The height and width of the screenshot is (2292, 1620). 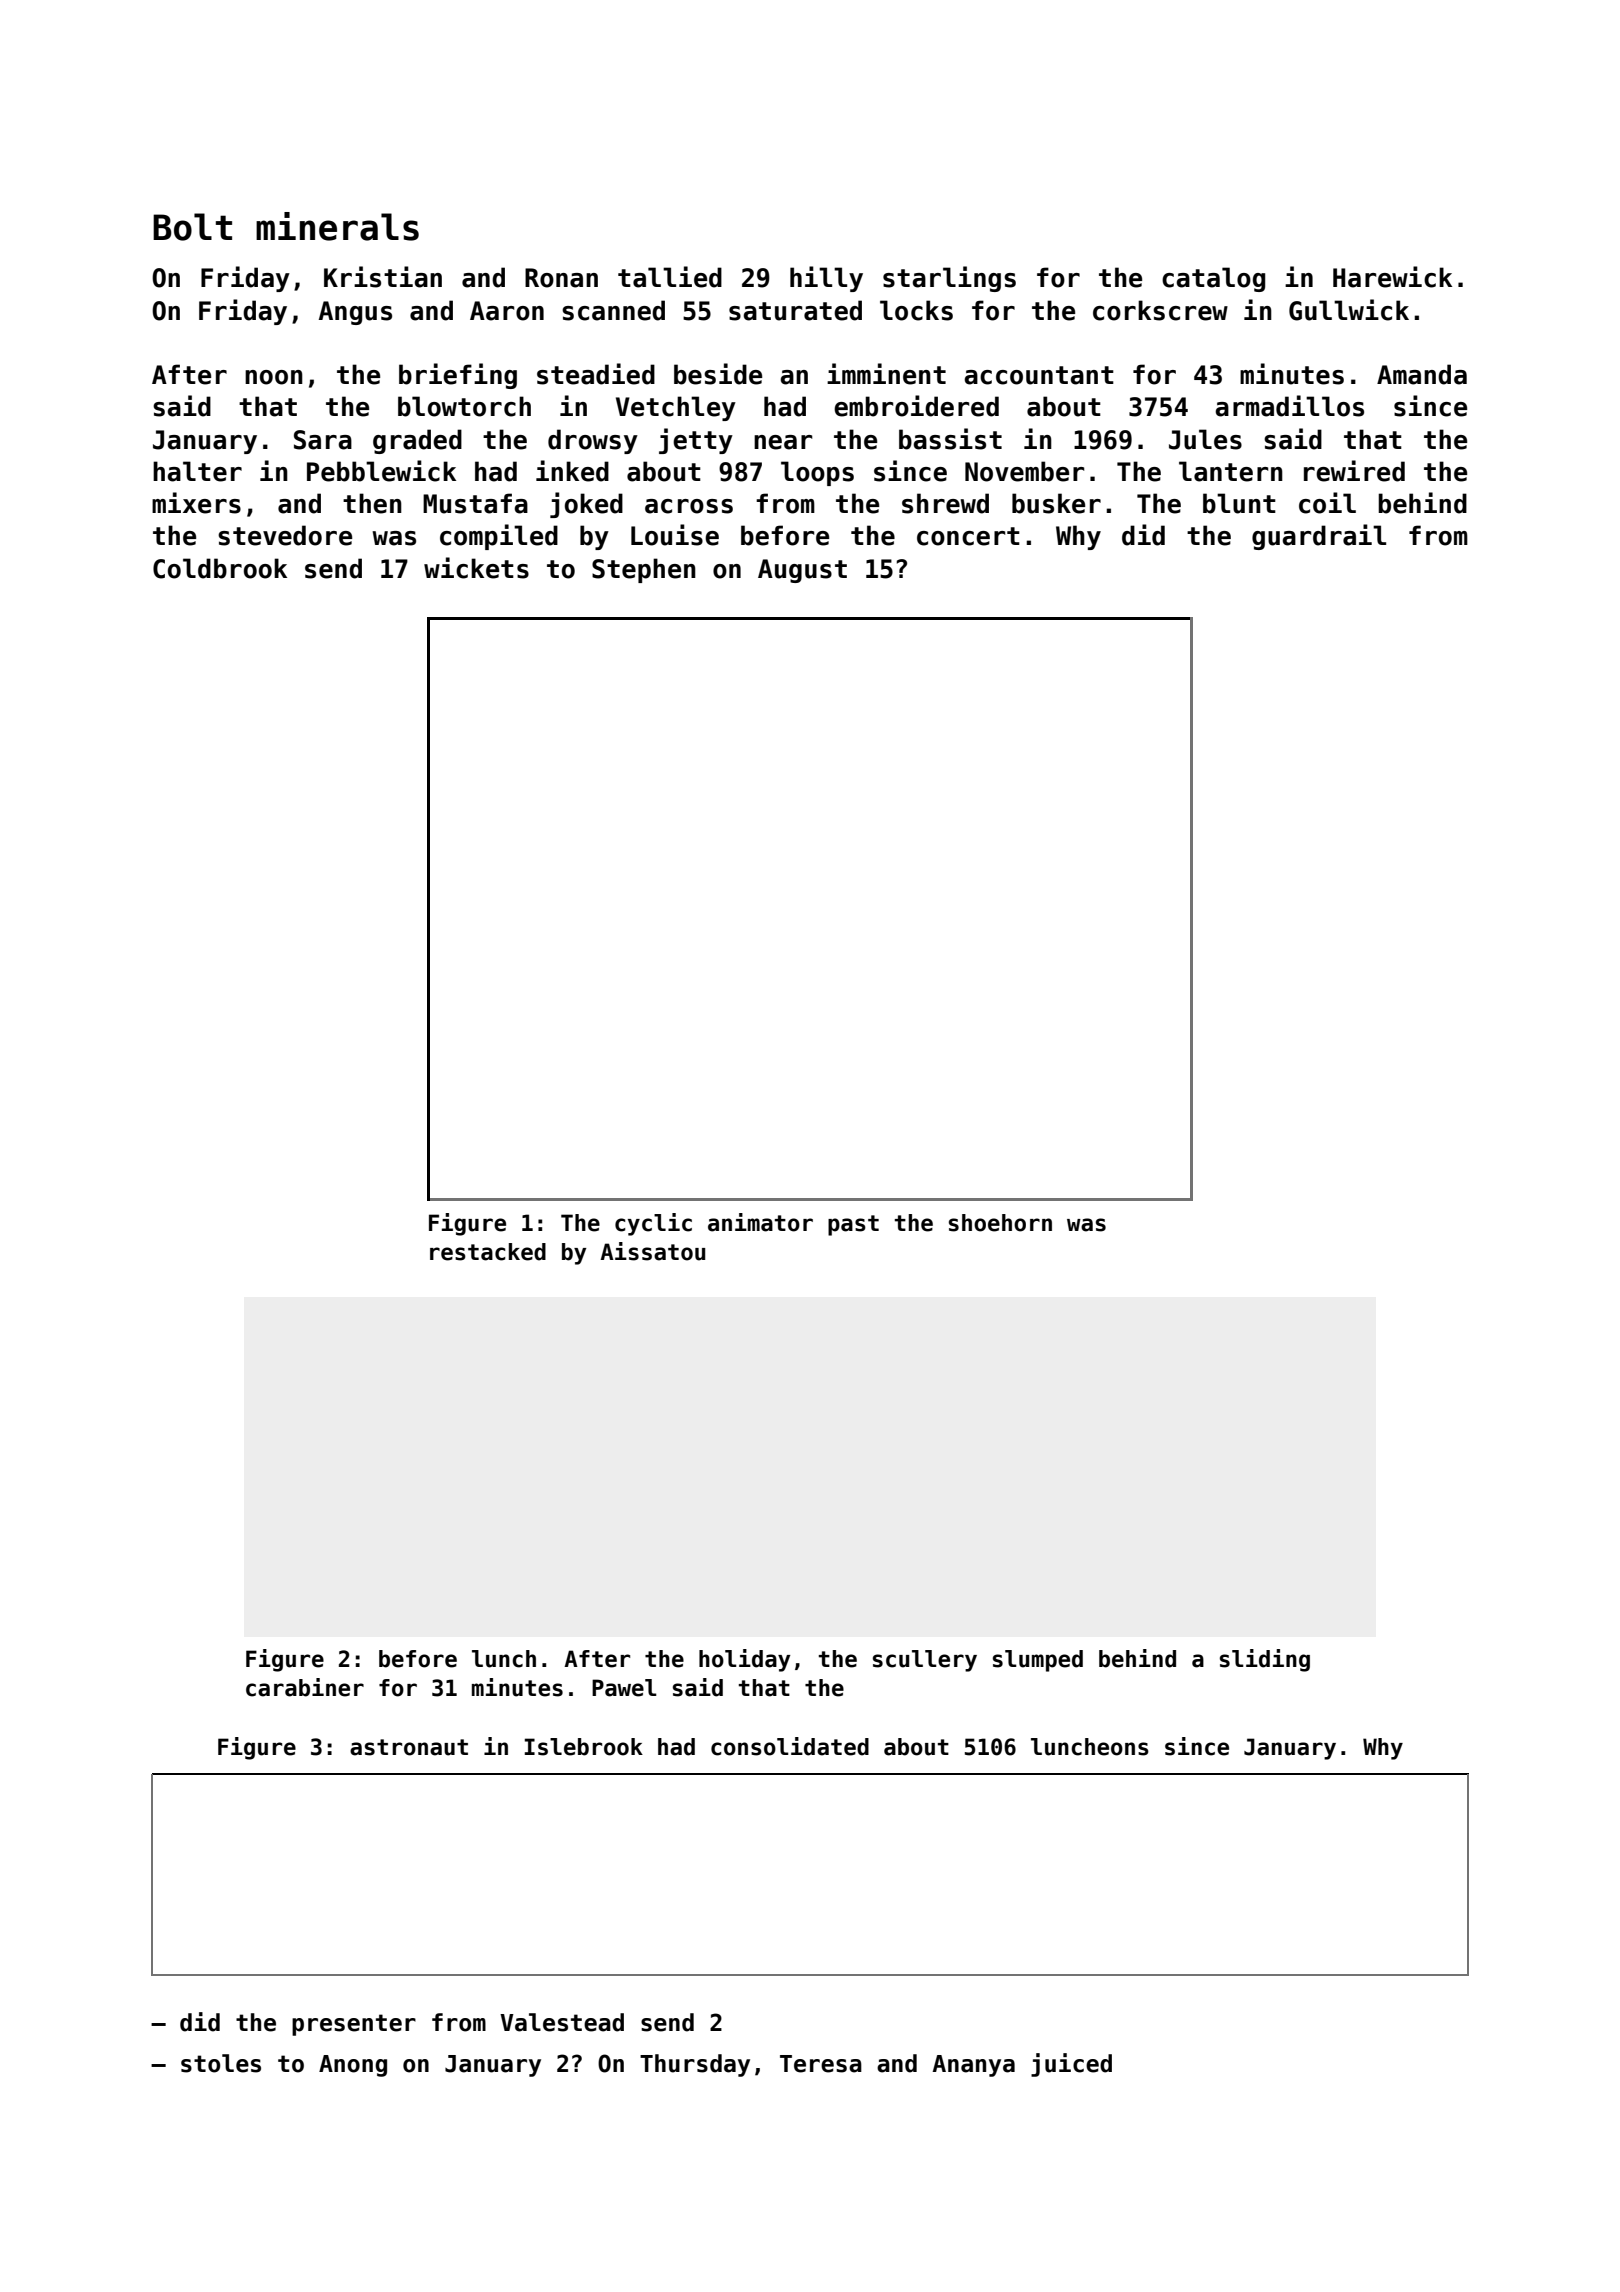 I want to click on guardrail, so click(x=1319, y=537).
